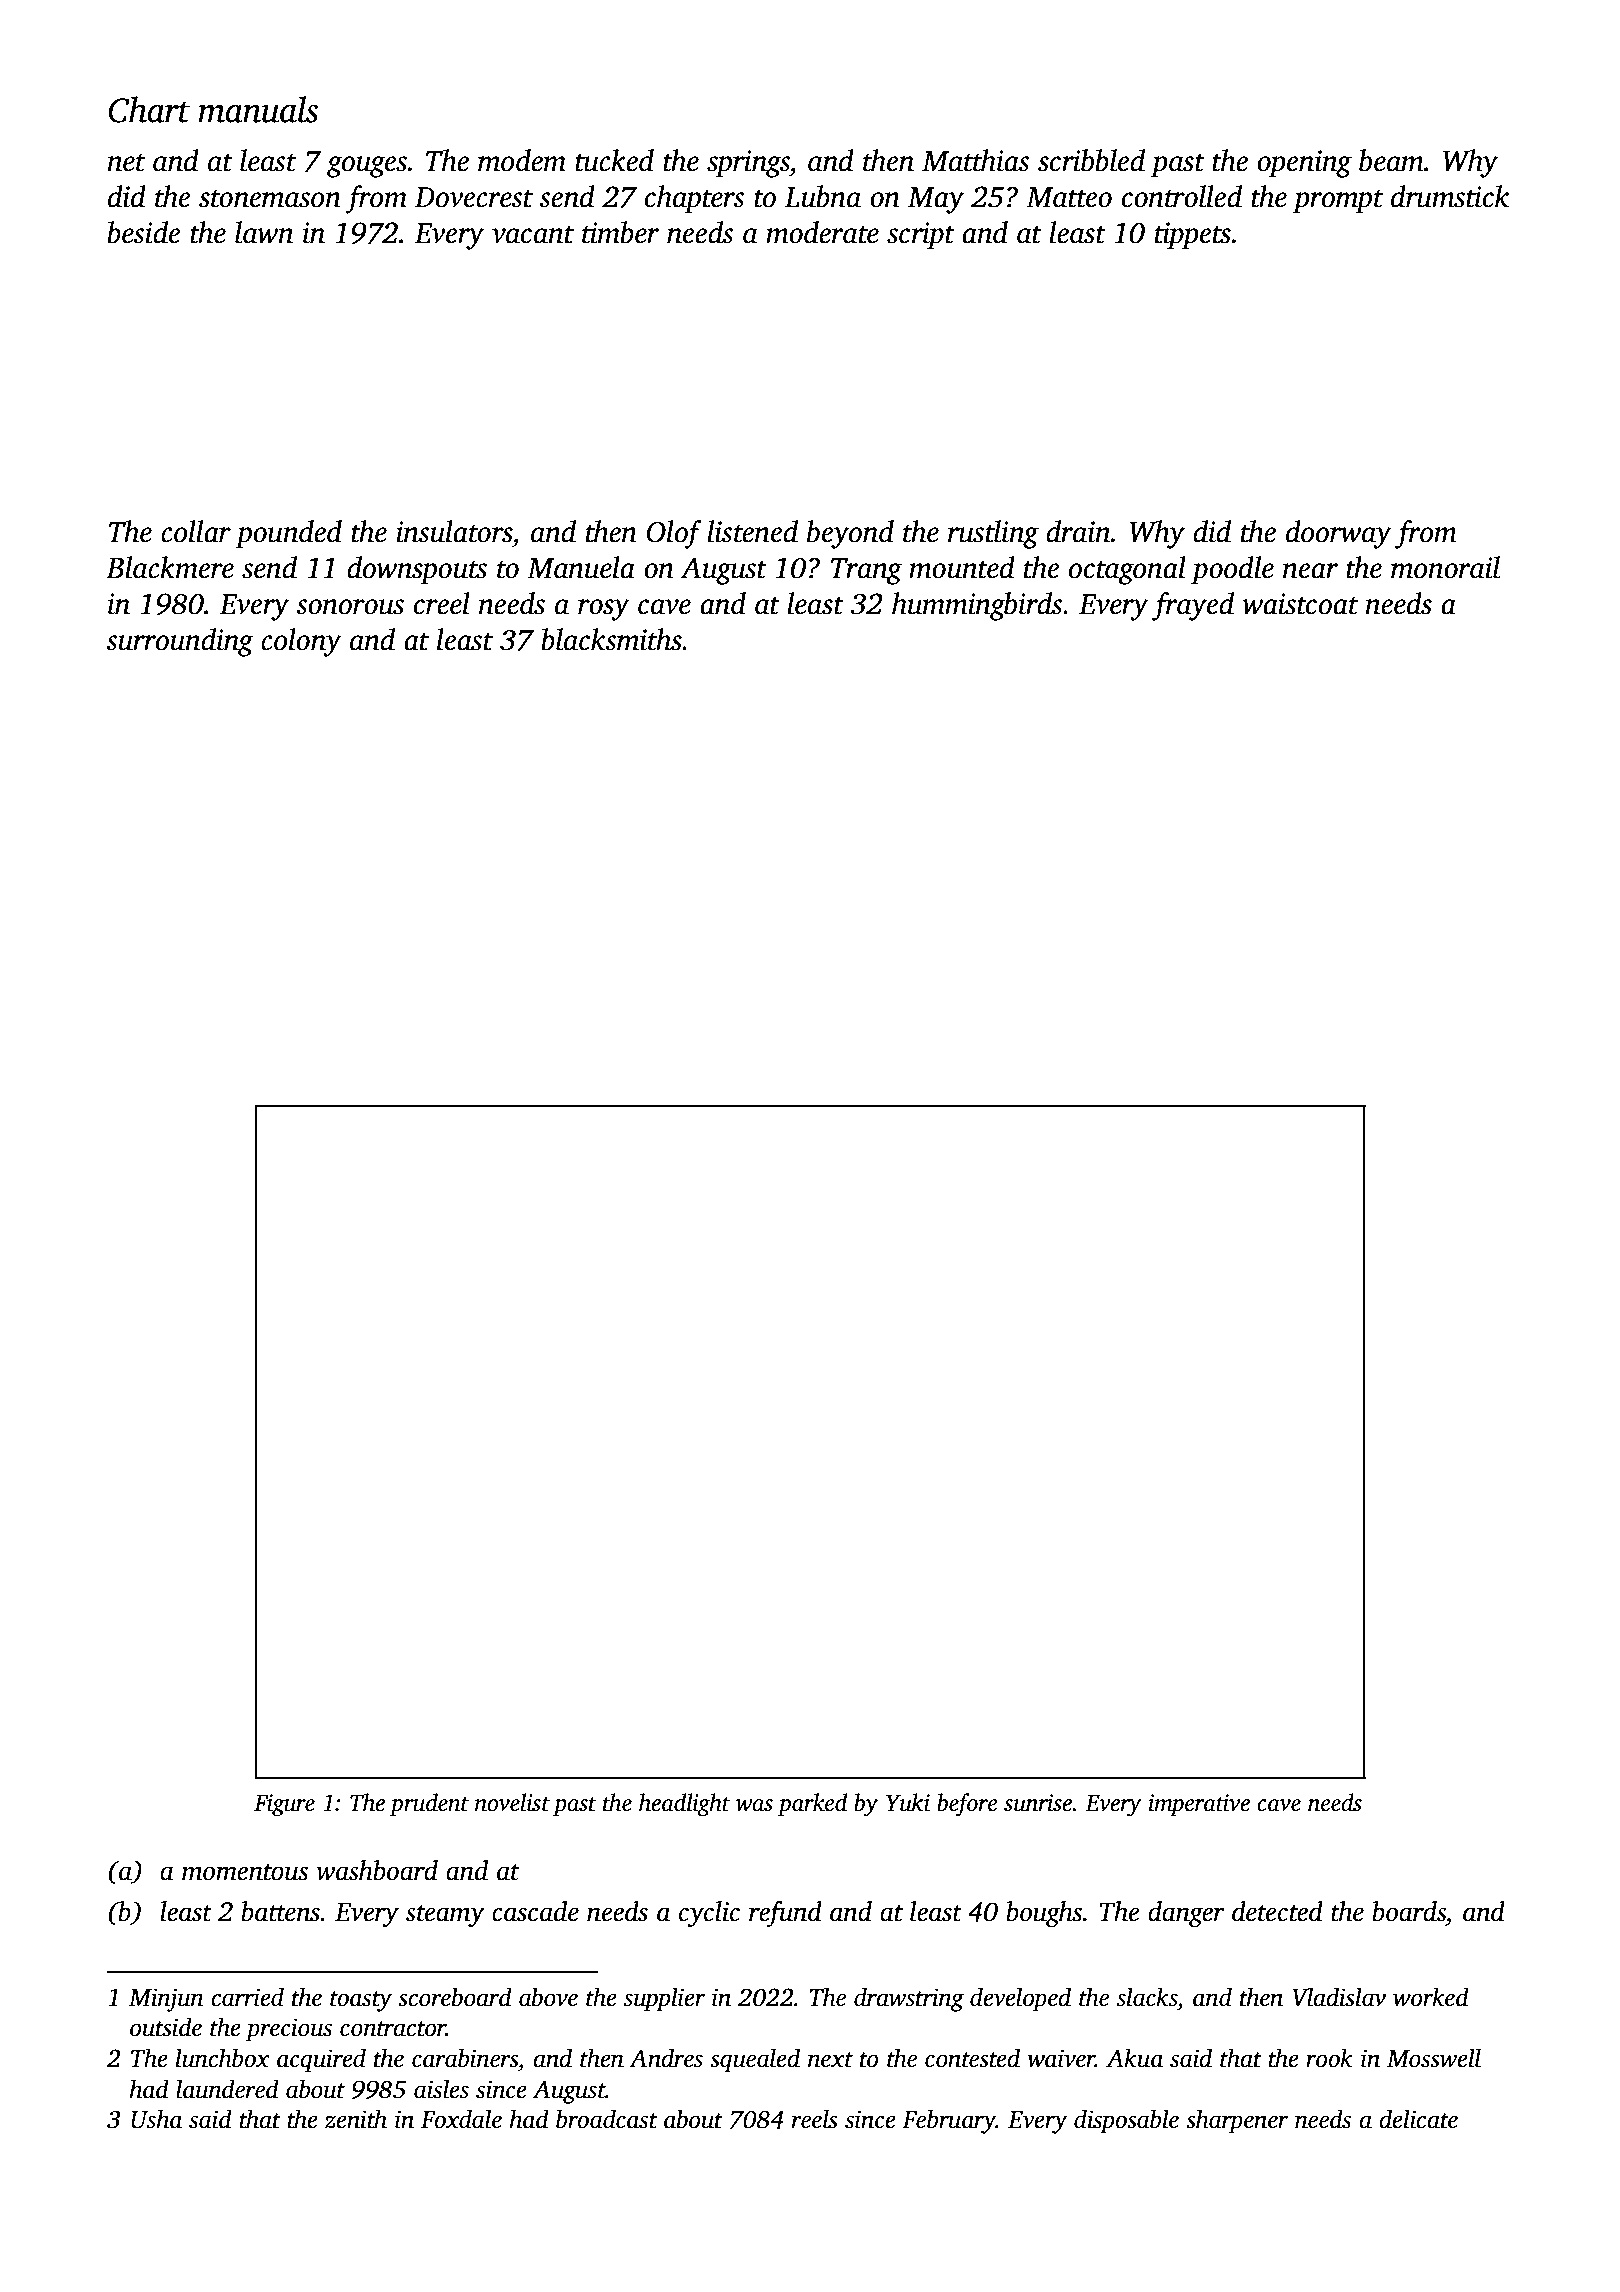  Describe the element at coordinates (455, 1997) in the screenshot. I see `scoreboard` at that location.
